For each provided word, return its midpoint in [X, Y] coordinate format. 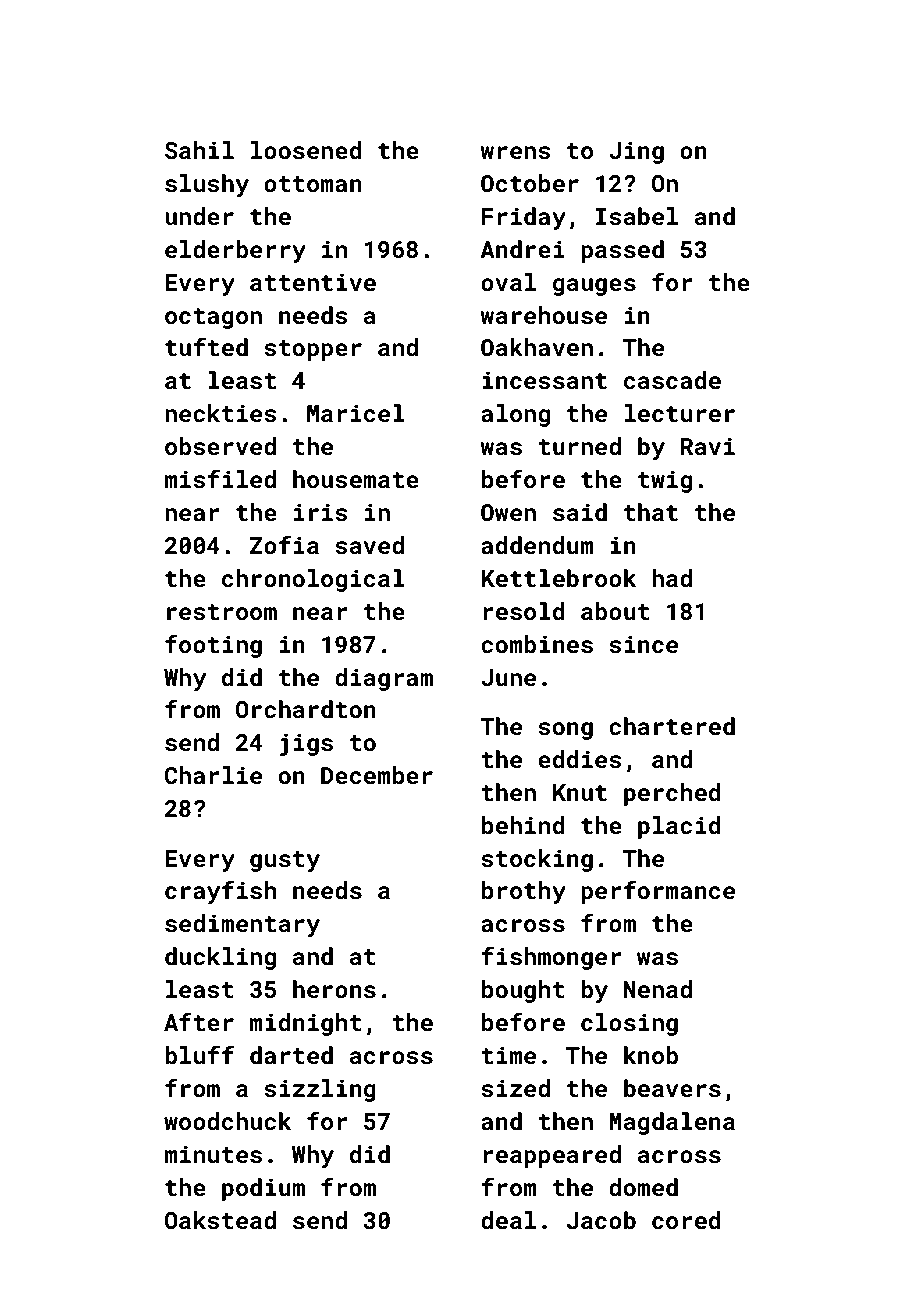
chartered [672, 726]
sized [515, 1088]
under [199, 216]
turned [579, 446]
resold [523, 611]
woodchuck [227, 1121]
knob [651, 1055]
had [672, 578]
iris [320, 512]
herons [334, 989]
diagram [384, 679]
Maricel [356, 413]
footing [213, 646]
